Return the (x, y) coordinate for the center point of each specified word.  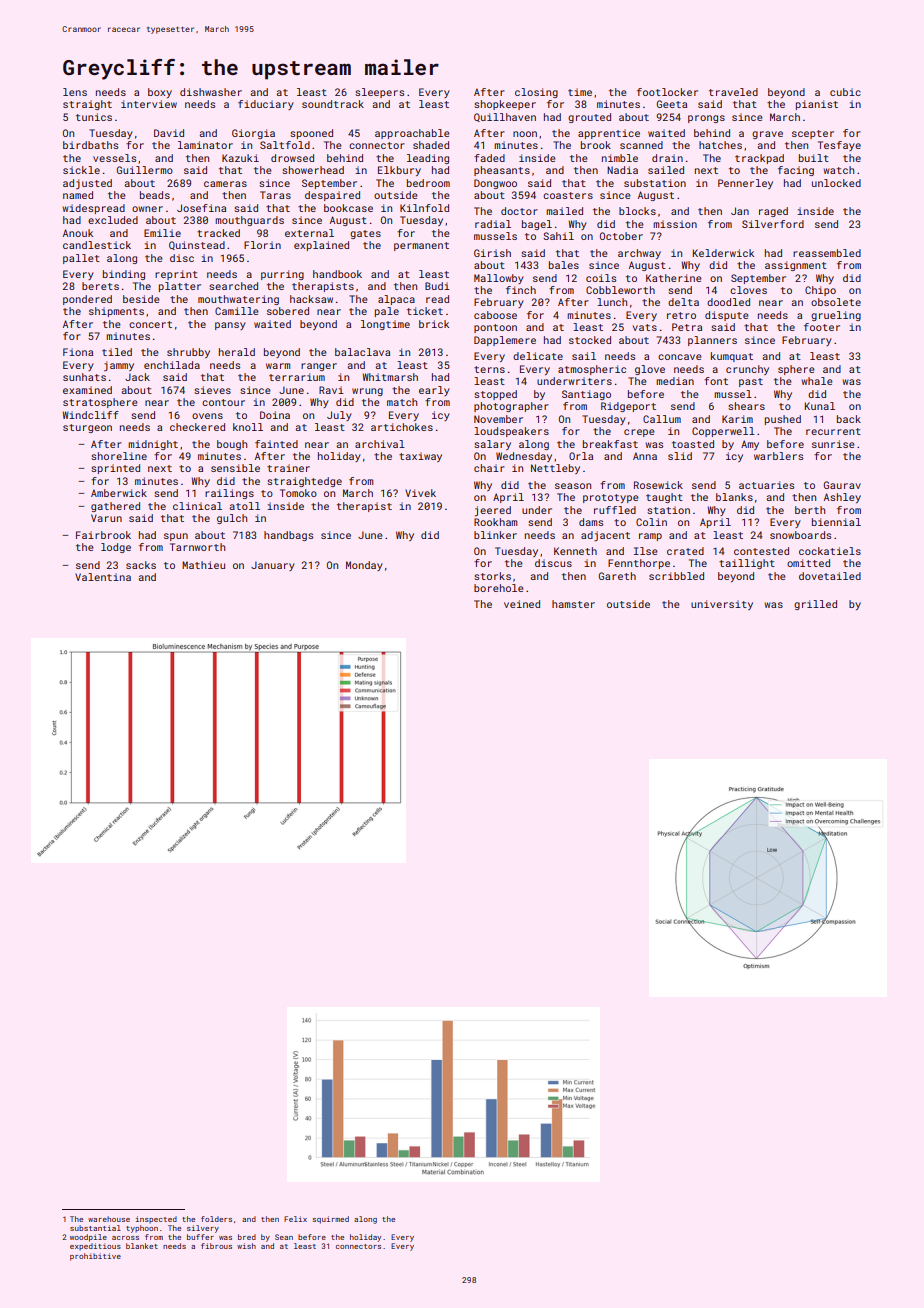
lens (75, 92)
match (402, 402)
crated (685, 551)
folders (216, 1219)
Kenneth (575, 551)
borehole (499, 588)
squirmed (331, 1220)
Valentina (103, 577)
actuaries (766, 485)
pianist (817, 105)
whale (817, 381)
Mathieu (203, 565)
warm (278, 366)
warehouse (109, 1219)
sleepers (379, 93)
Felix (295, 1219)
